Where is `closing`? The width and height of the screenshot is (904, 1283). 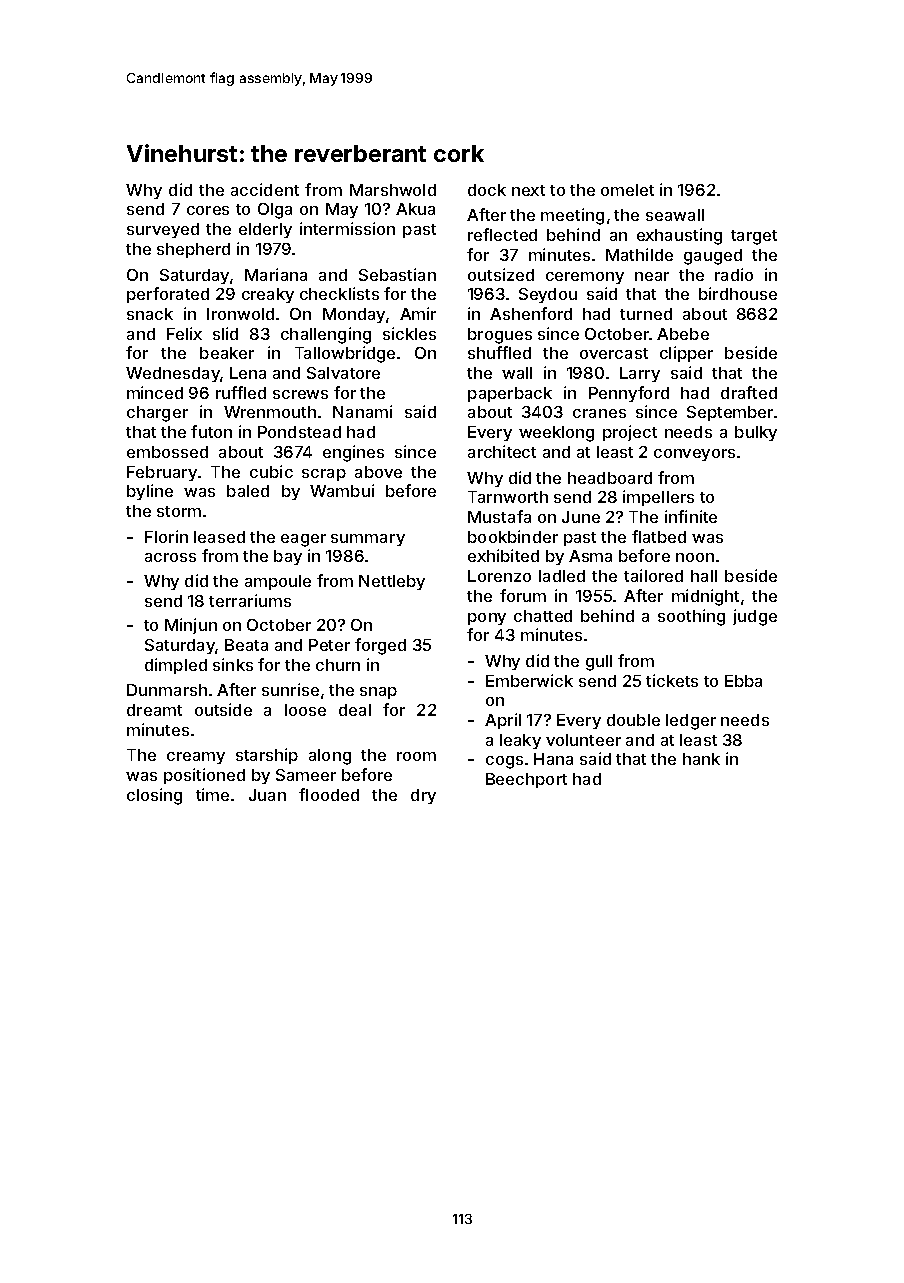 closing is located at coordinates (154, 796).
